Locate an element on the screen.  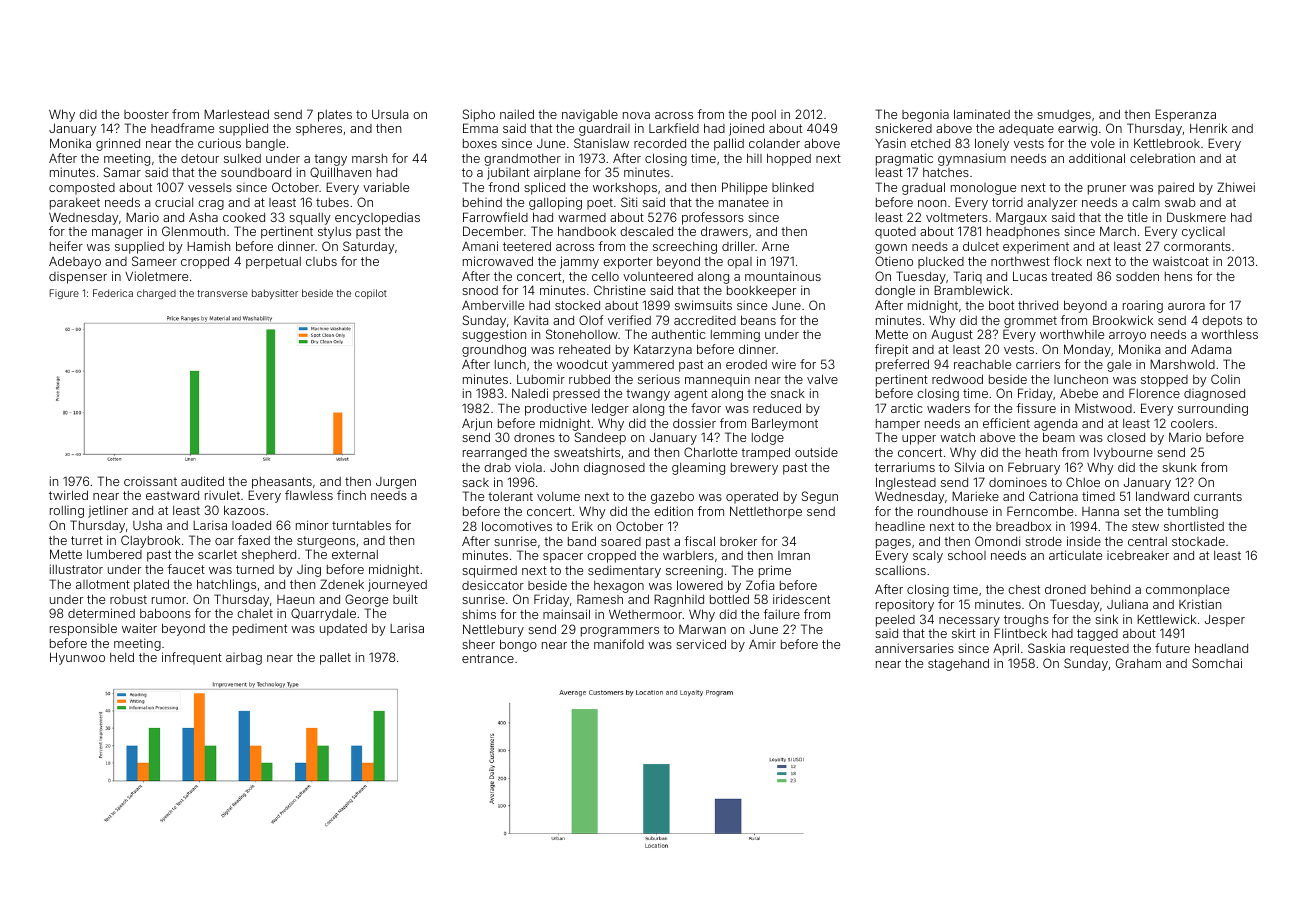
sweatshirts is located at coordinates (587, 452).
